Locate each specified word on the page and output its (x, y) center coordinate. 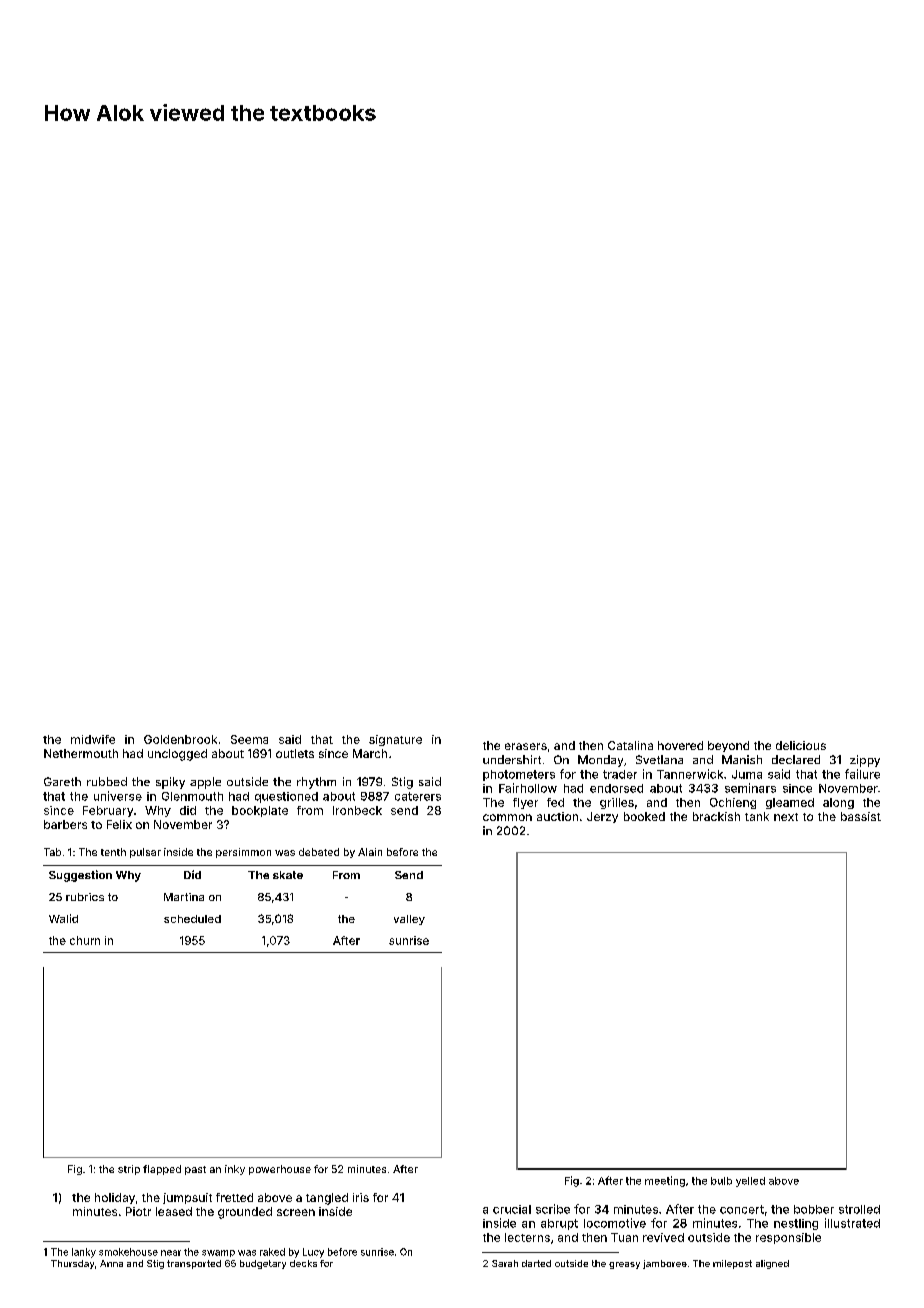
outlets (295, 753)
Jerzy (602, 817)
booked (644, 816)
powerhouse (280, 1170)
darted (536, 1263)
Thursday (72, 1264)
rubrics (85, 897)
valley (409, 920)
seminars (750, 788)
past (195, 1170)
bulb (721, 1181)
